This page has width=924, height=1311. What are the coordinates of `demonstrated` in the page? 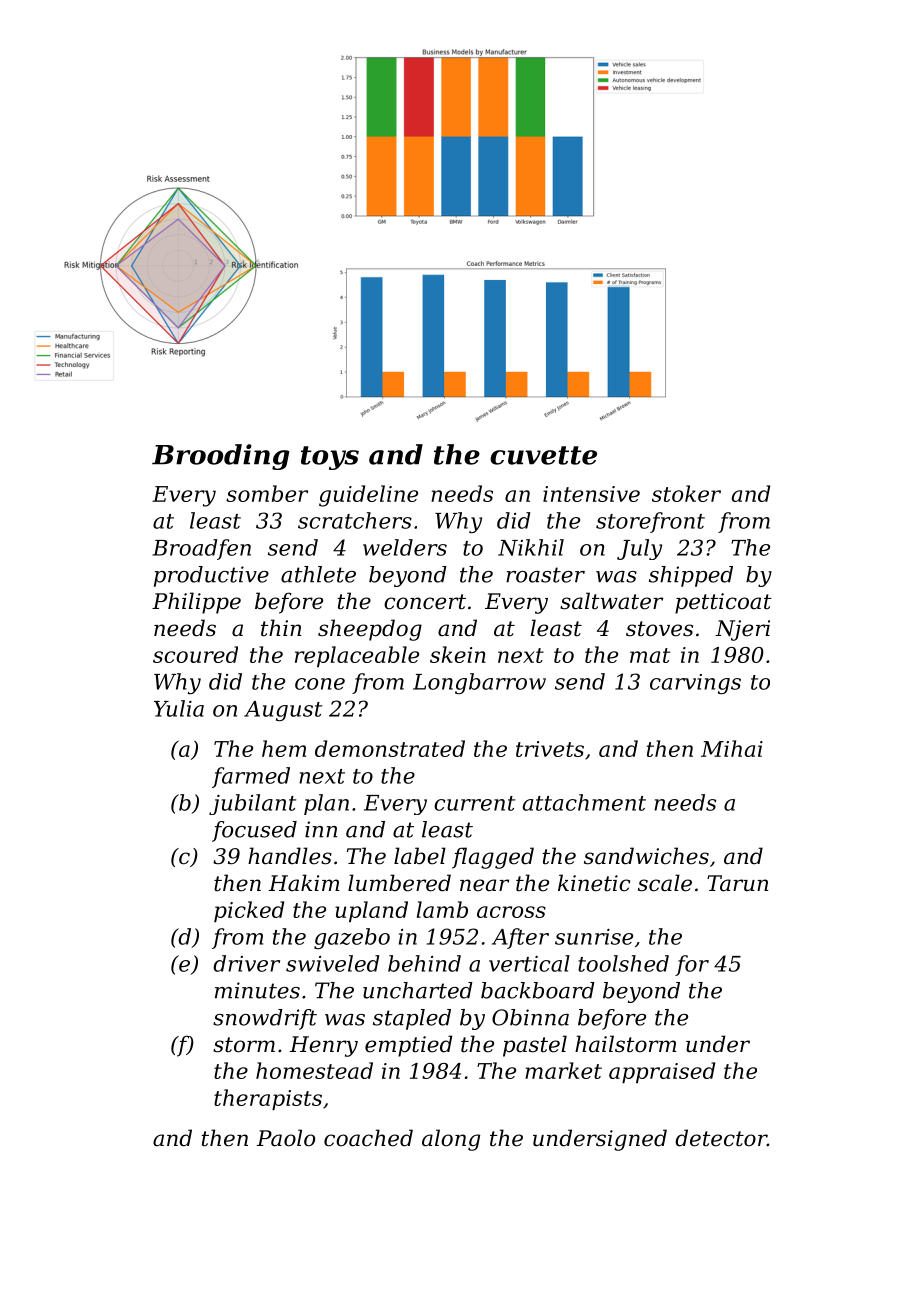 It's located at (390, 748).
